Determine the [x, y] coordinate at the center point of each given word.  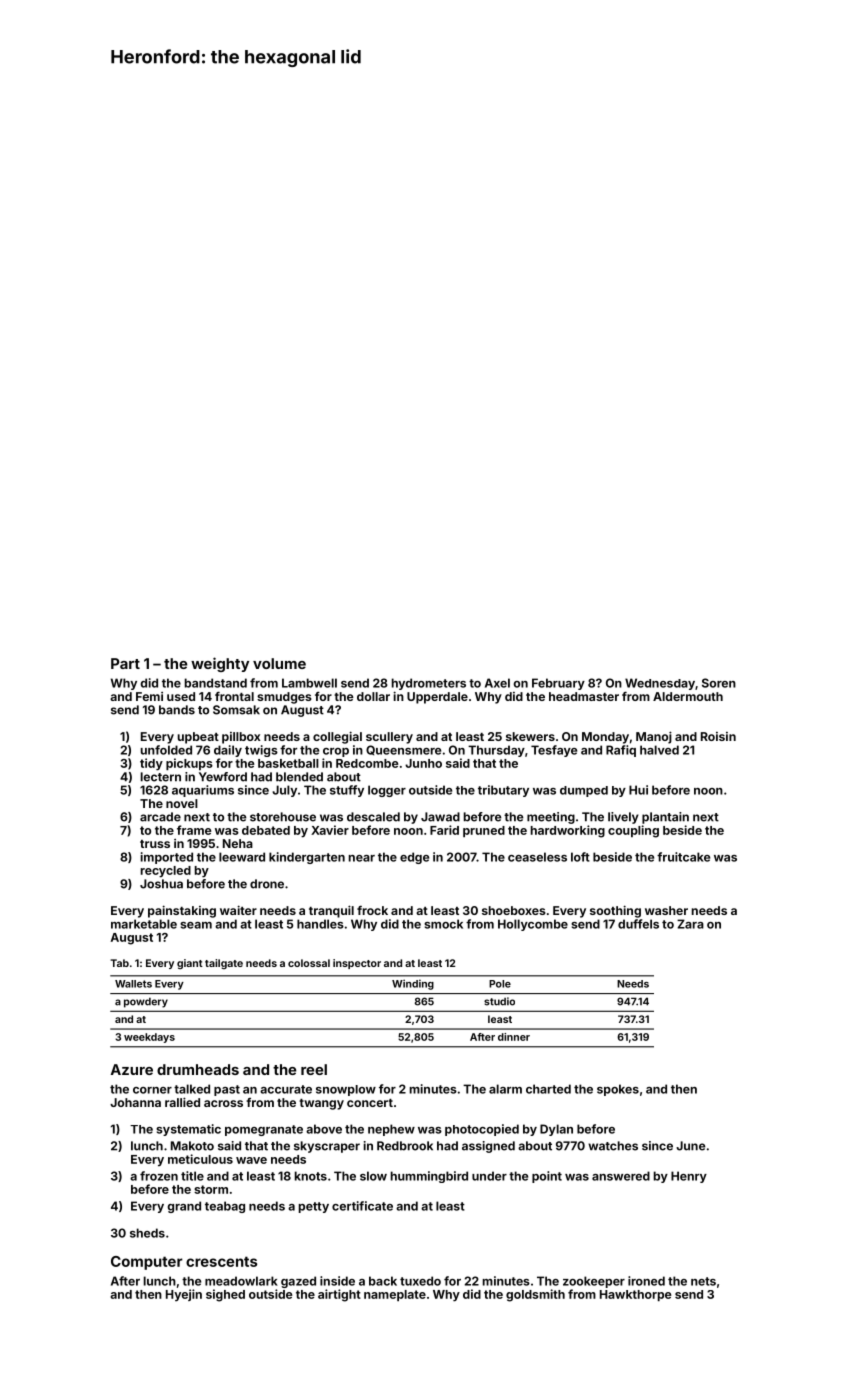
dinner [514, 1037]
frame [194, 830]
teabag [225, 1207]
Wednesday [660, 684]
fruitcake [683, 857]
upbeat [198, 738]
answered [621, 1176]
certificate [362, 1206]
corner [152, 1090]
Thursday [496, 751]
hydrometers [429, 684]
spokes [618, 1090]
